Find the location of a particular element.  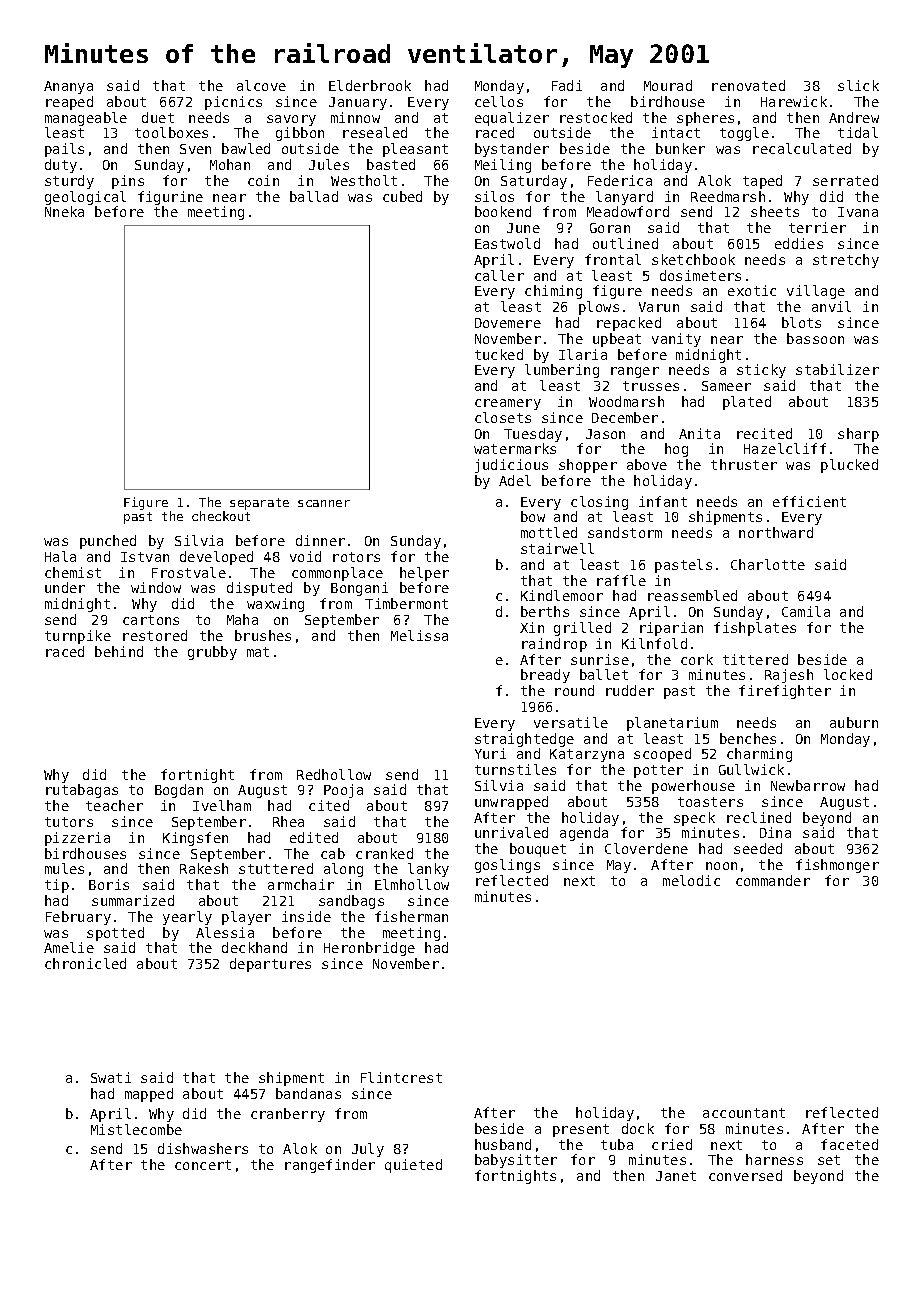

duet is located at coordinates (158, 117).
